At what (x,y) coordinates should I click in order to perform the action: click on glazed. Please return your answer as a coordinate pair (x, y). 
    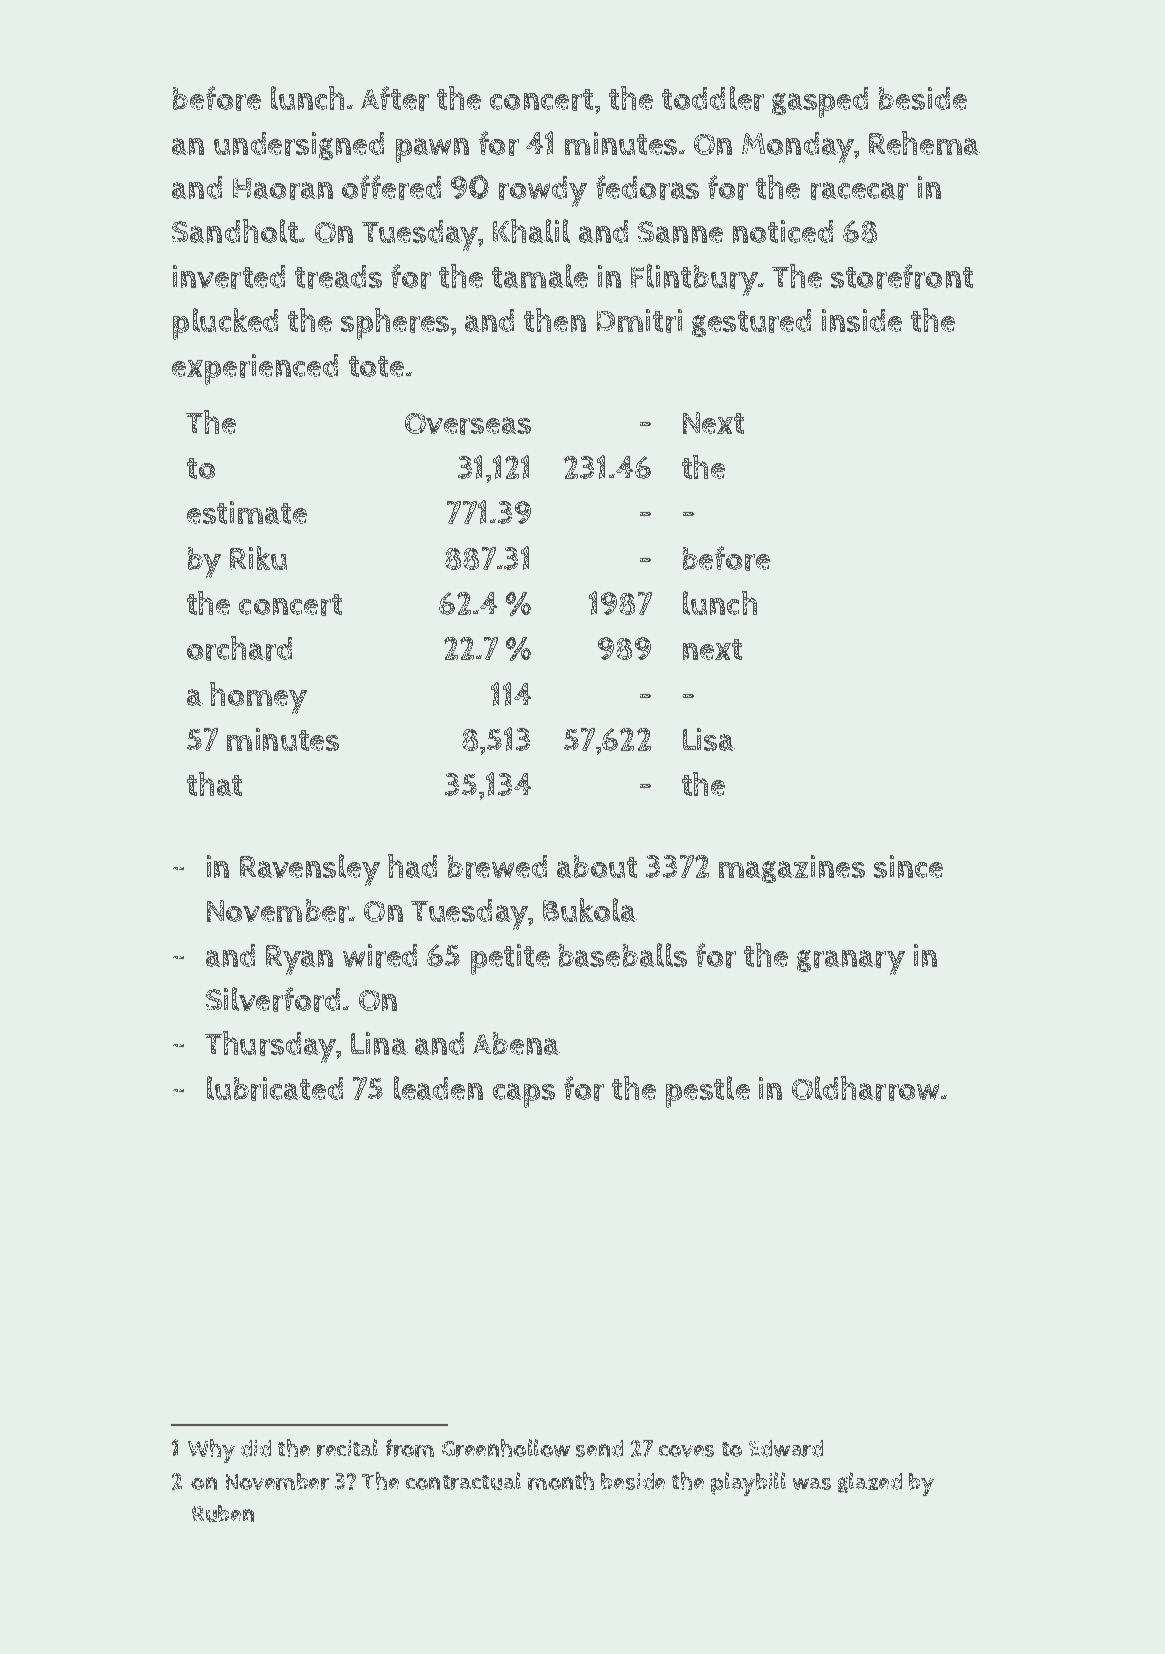
    Looking at the image, I should click on (870, 1482).
